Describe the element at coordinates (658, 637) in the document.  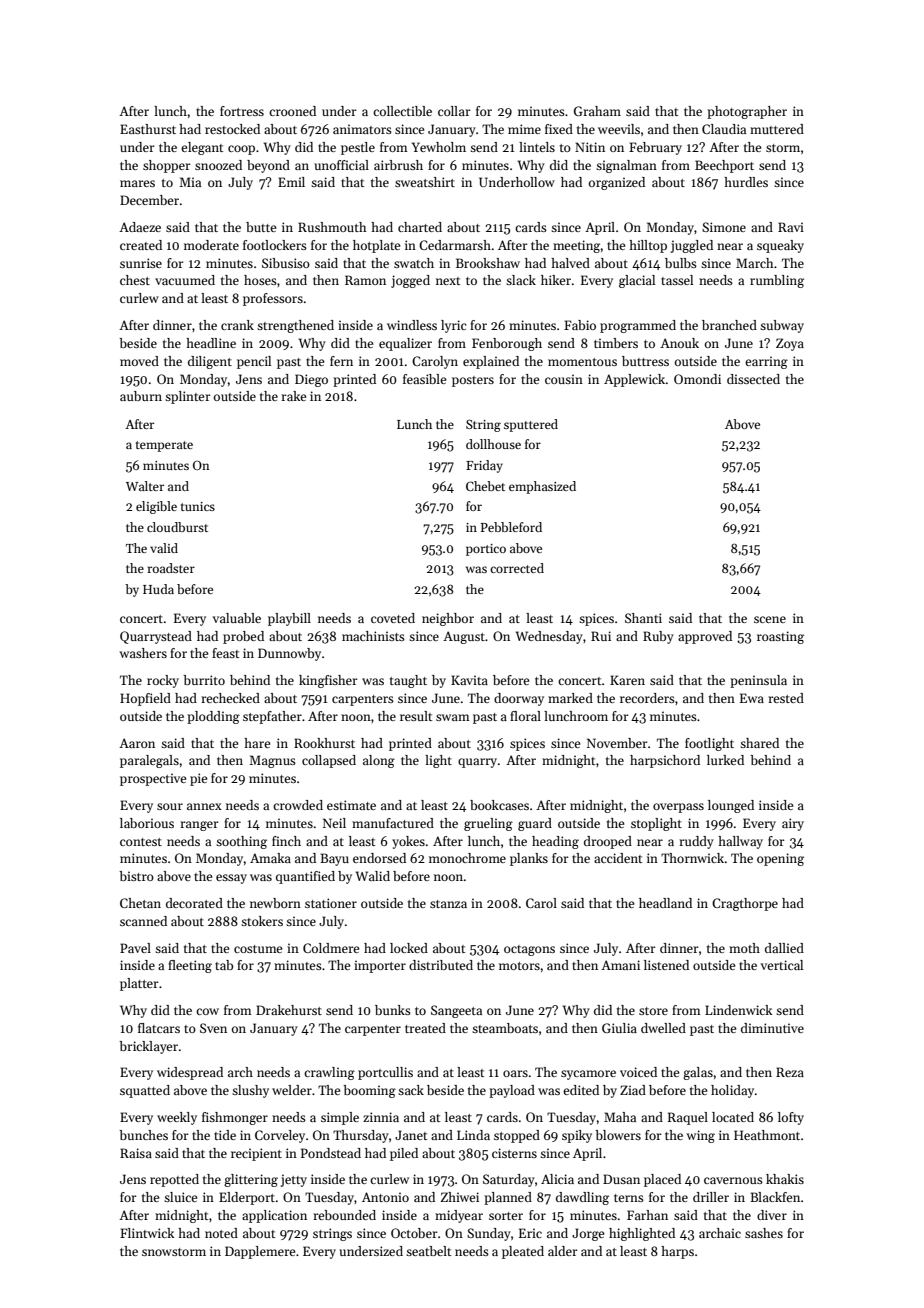
I see `Ruby` at that location.
